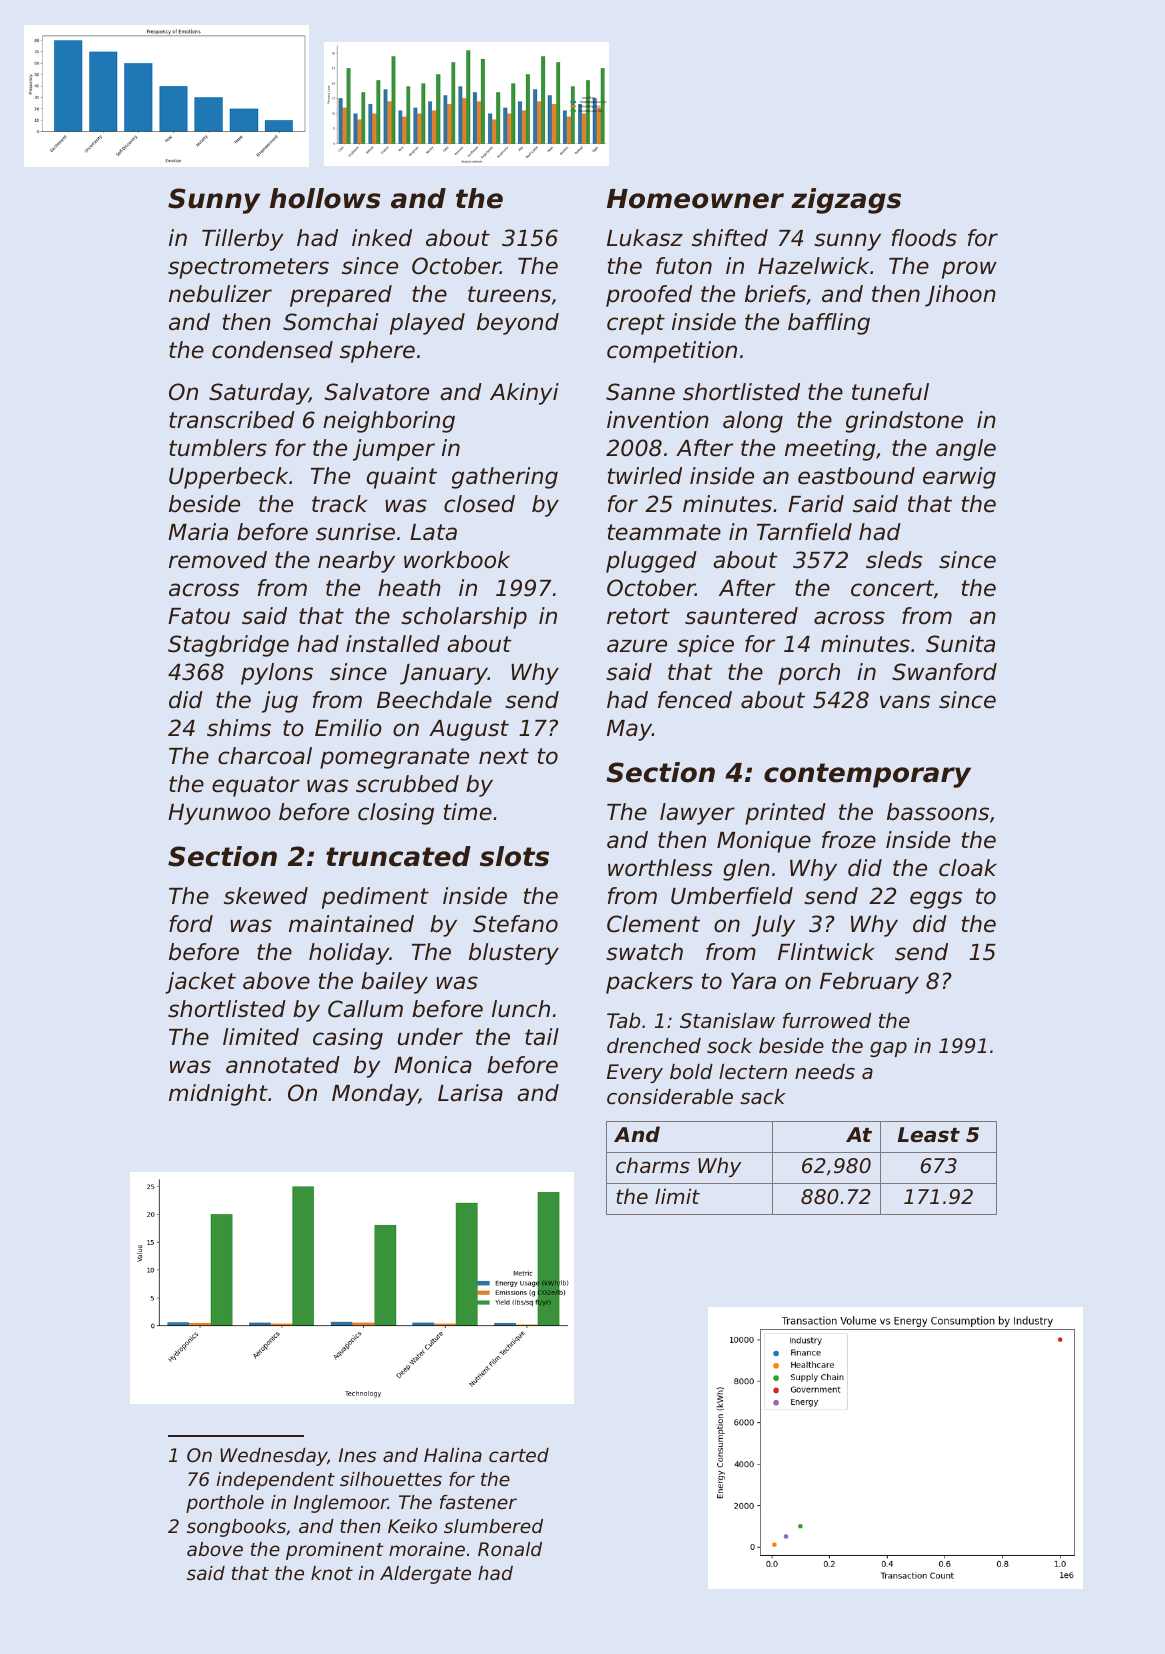 The image size is (1165, 1654). I want to click on azure, so click(637, 646).
